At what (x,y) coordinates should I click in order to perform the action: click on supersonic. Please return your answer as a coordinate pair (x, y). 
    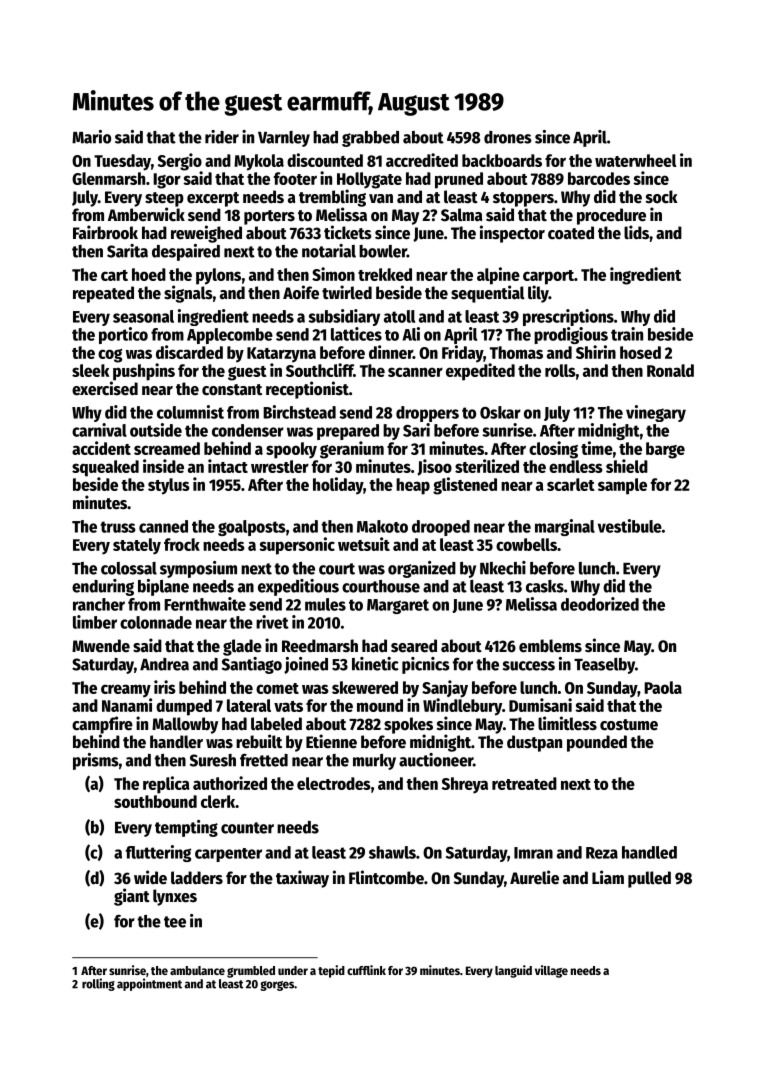
    Looking at the image, I should click on (297, 546).
